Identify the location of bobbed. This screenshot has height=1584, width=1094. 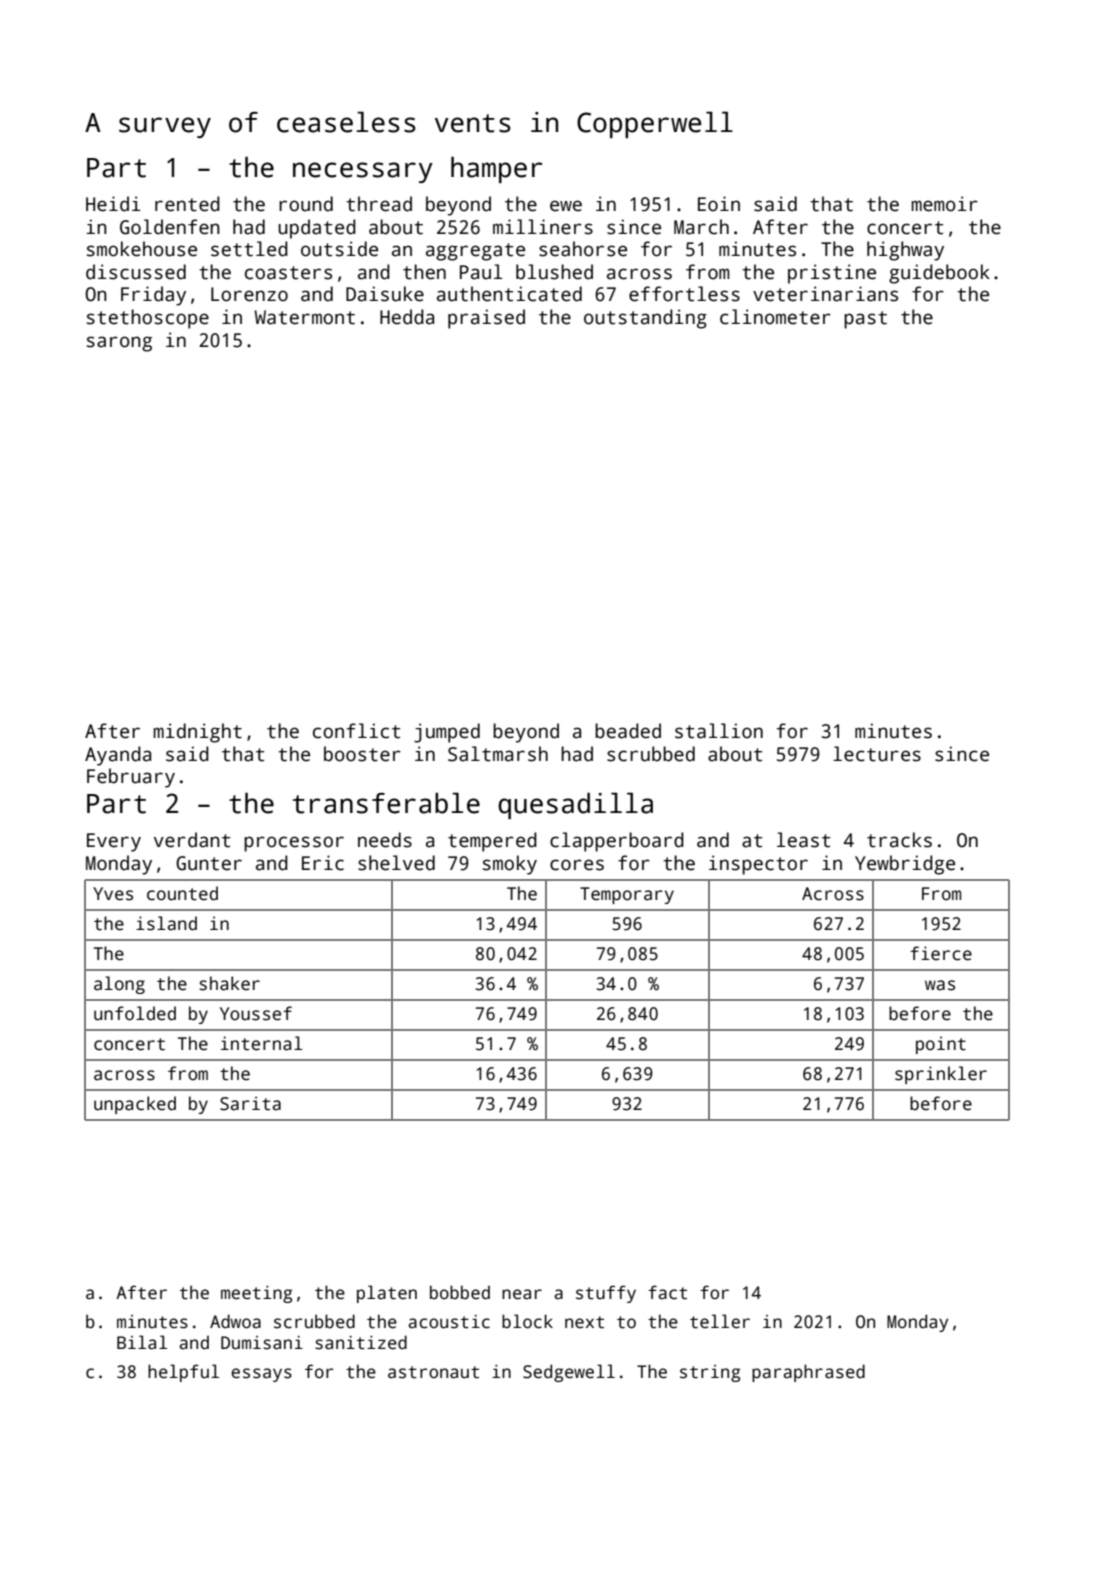
(460, 1292).
